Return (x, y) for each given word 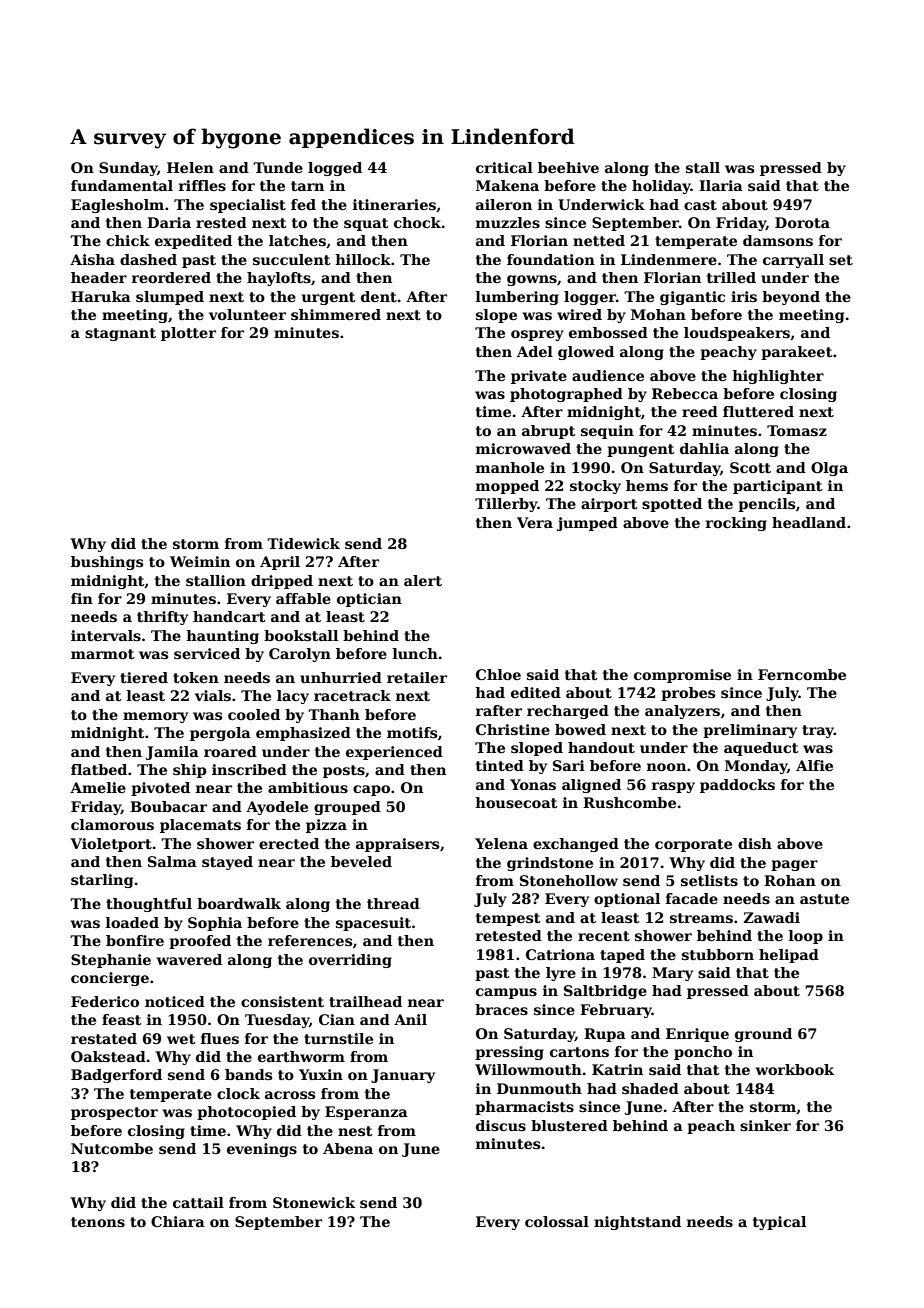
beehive (568, 167)
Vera (535, 522)
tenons (98, 1222)
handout (601, 747)
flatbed (99, 769)
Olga (829, 469)
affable (303, 598)
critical (504, 167)
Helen (190, 167)
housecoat (516, 802)
